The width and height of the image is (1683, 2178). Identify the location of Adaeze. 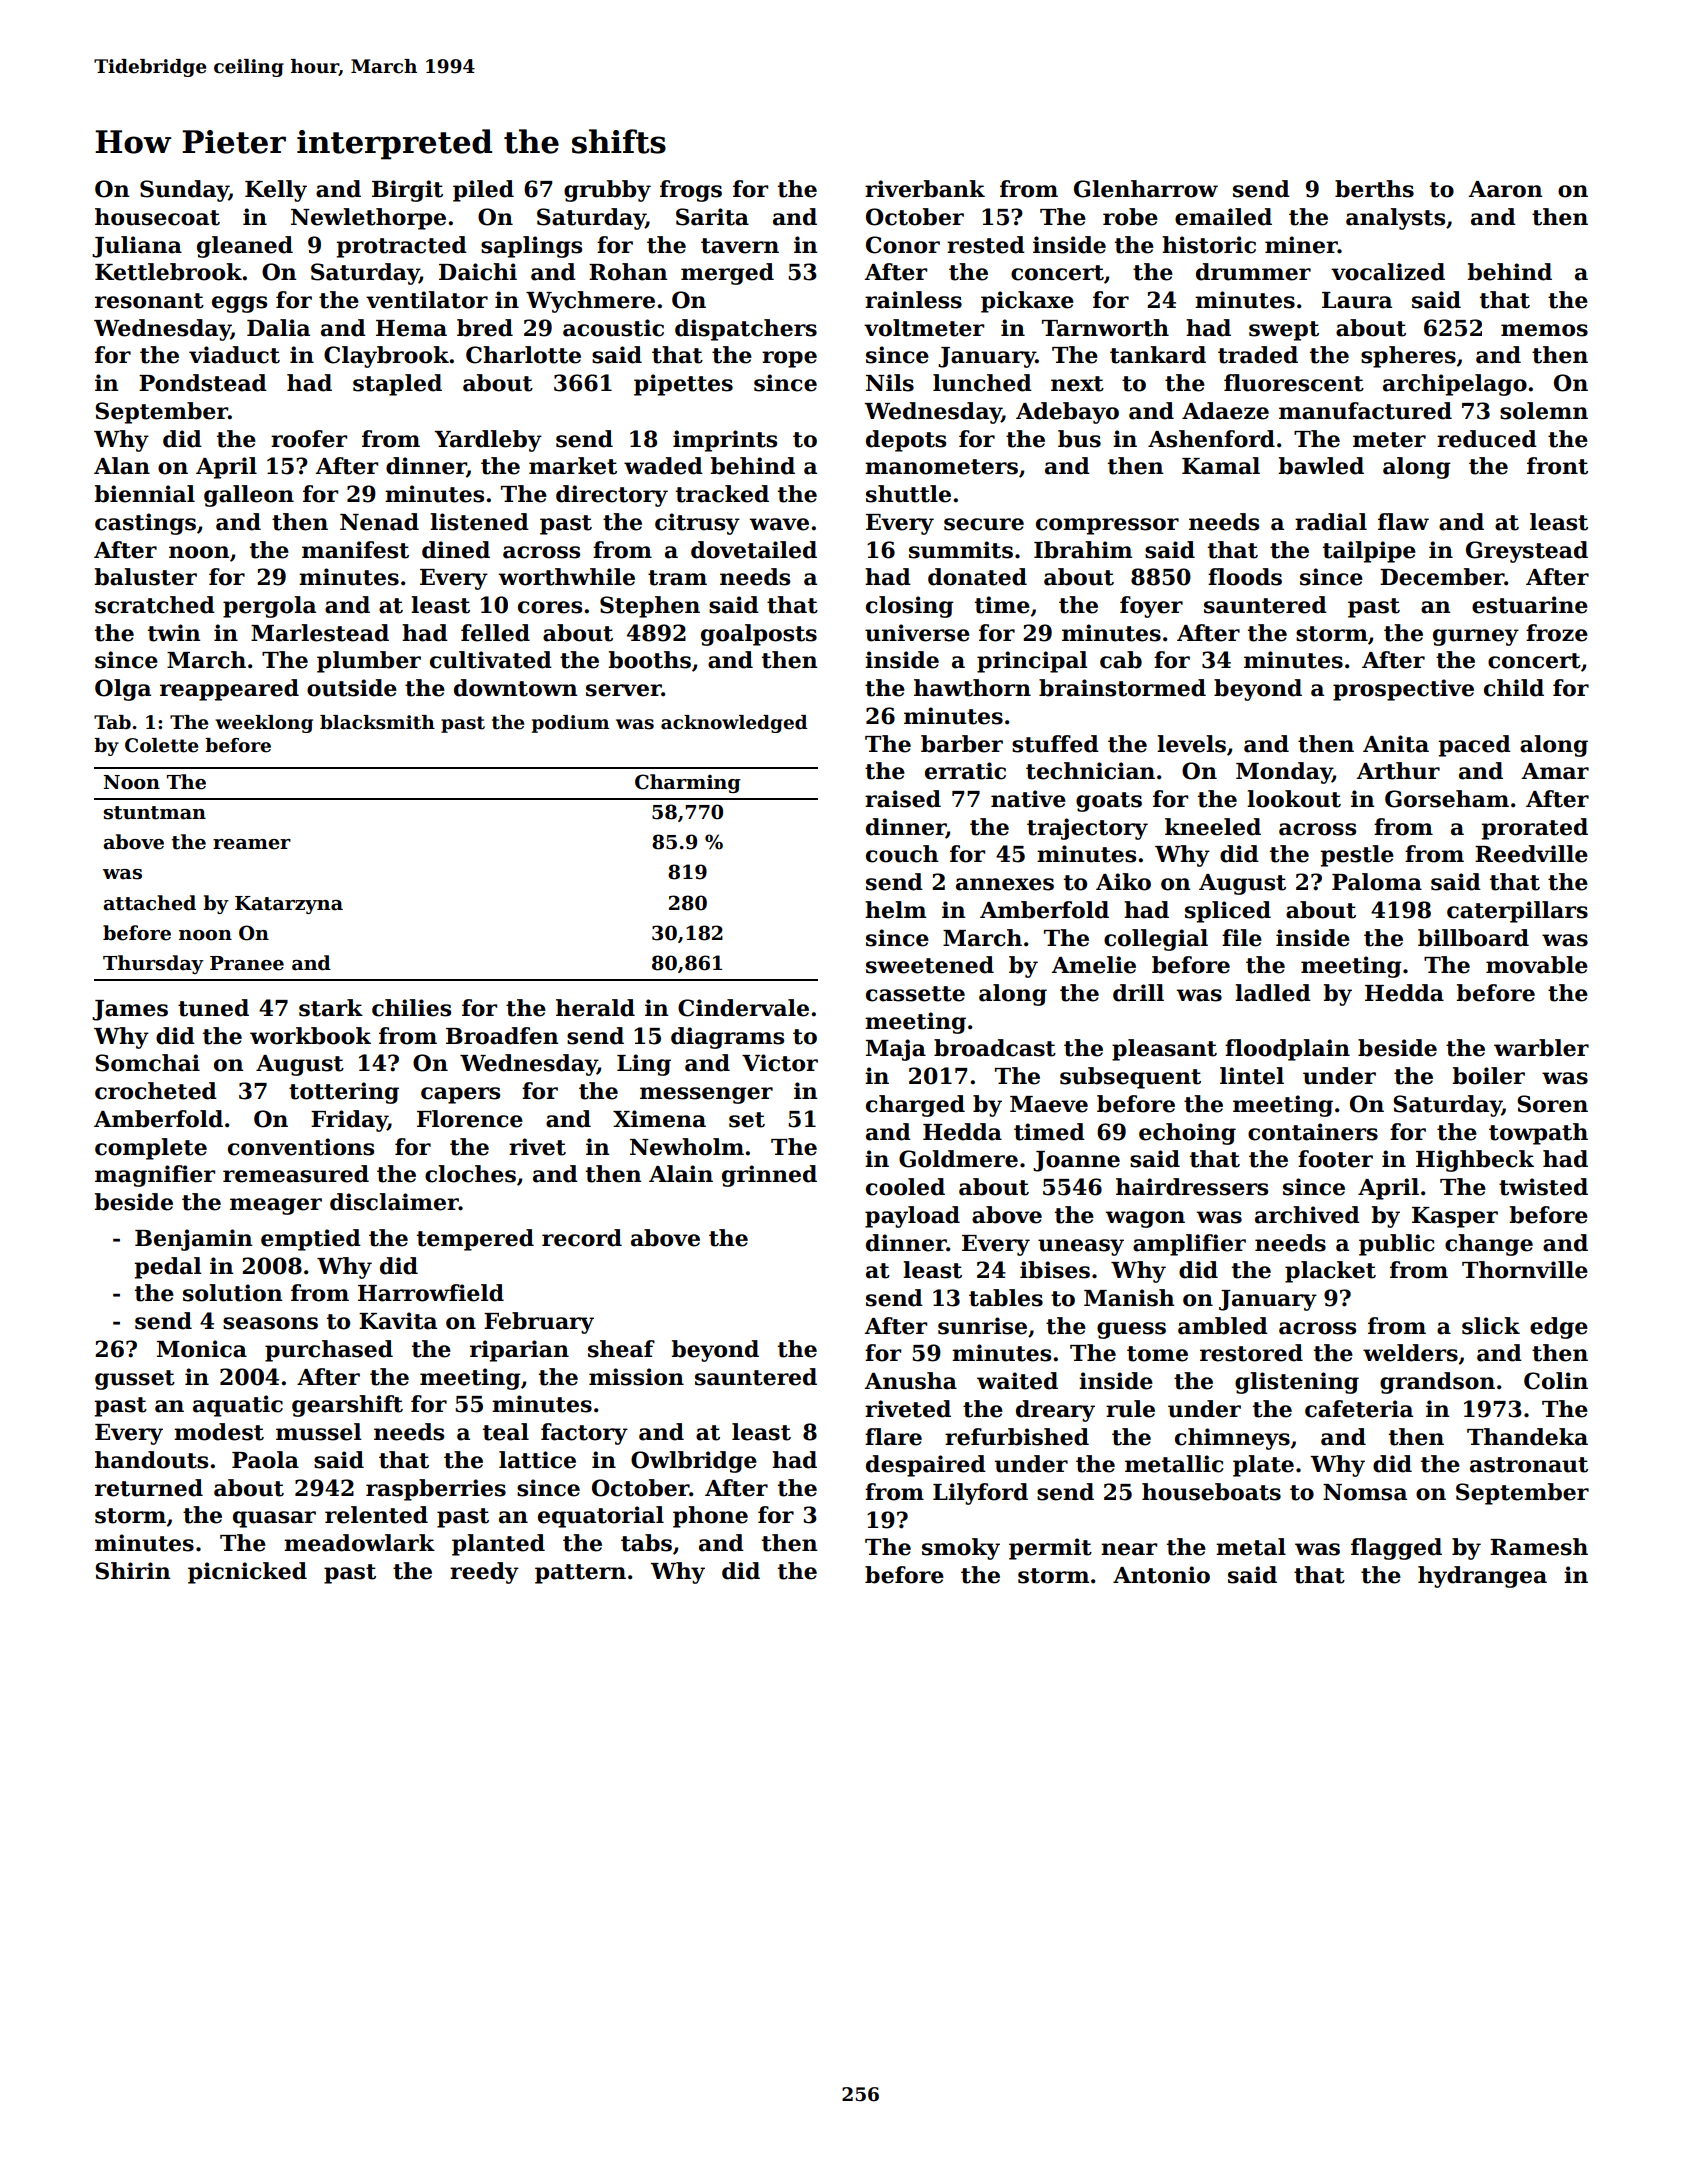
(1225, 411).
